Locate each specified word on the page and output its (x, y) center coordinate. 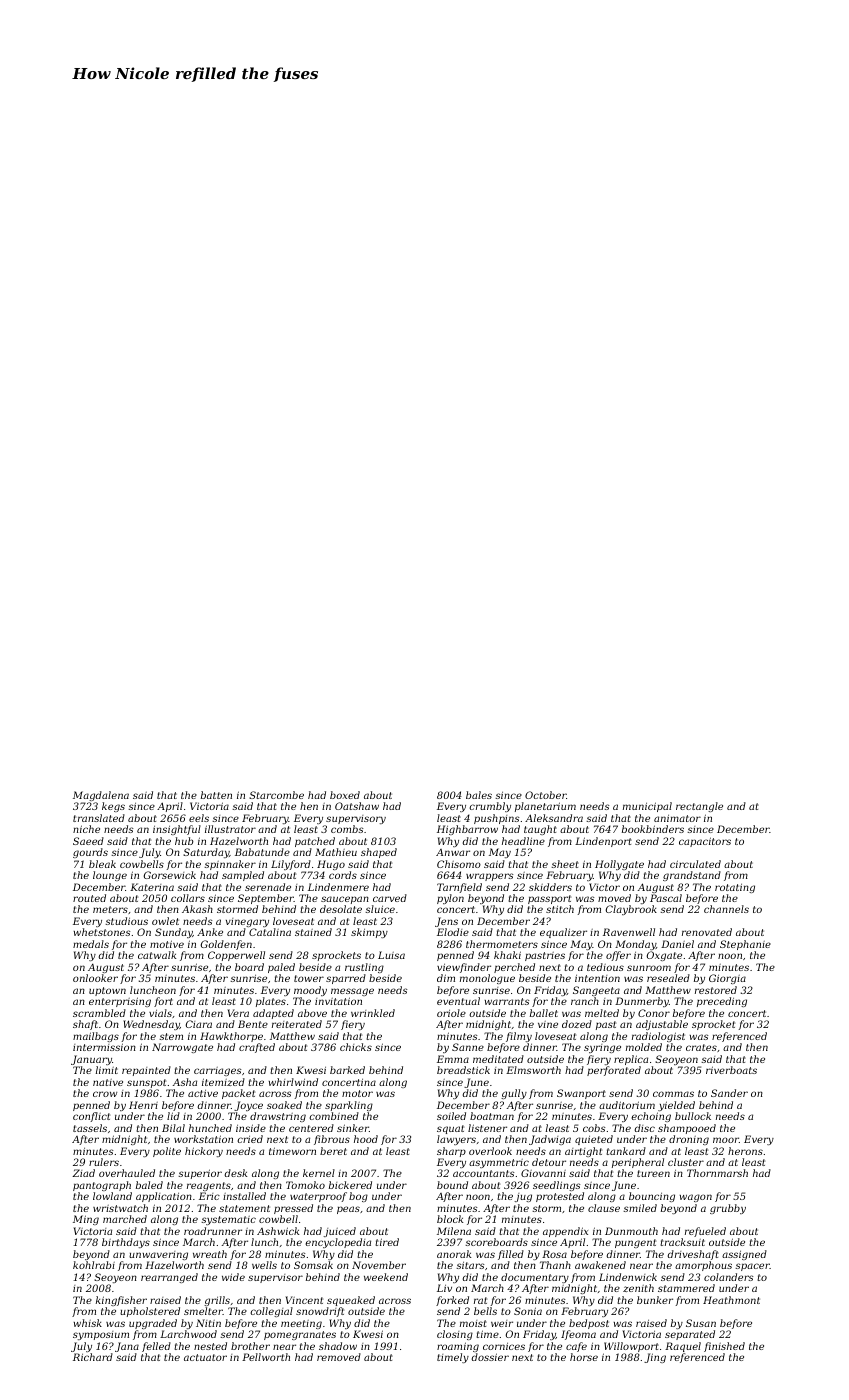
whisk (88, 1323)
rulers (104, 1162)
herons (745, 1151)
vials (160, 1013)
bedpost (589, 1324)
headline (523, 841)
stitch (560, 909)
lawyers (456, 1140)
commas (673, 1094)
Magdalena (101, 796)
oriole (451, 1013)
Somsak (313, 1265)
